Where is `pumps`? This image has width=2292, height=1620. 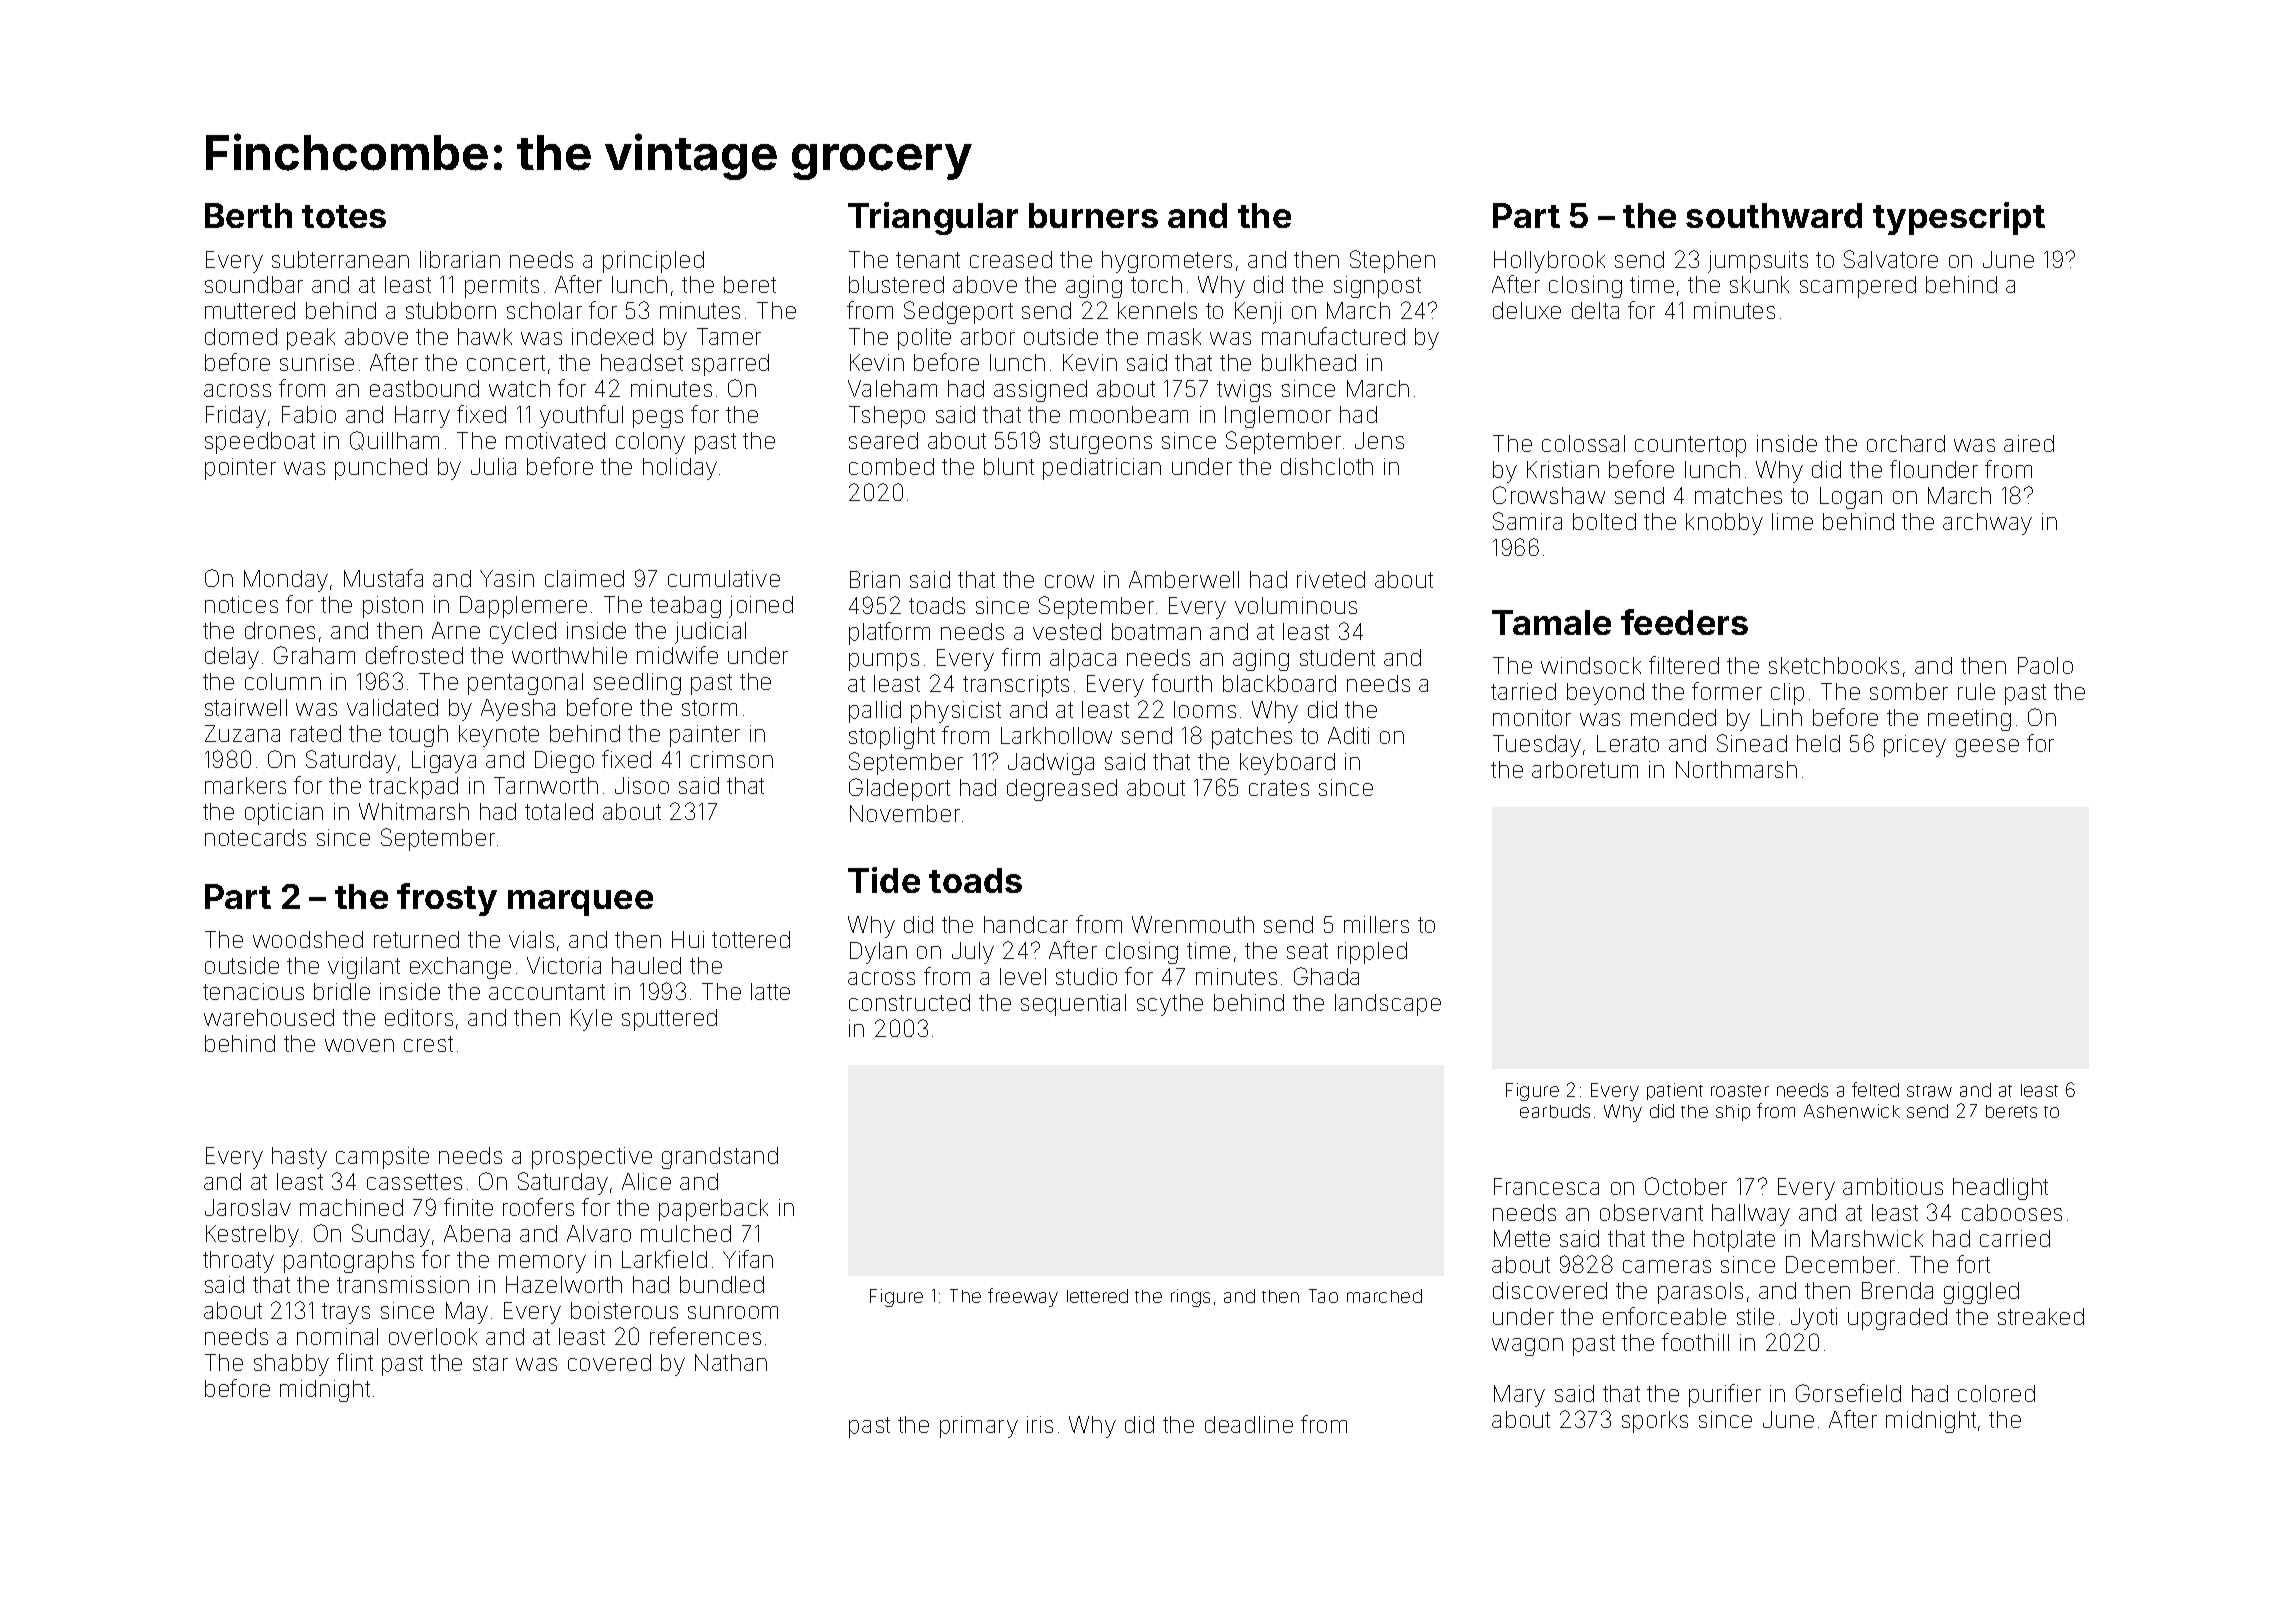 pumps is located at coordinates (884, 662).
